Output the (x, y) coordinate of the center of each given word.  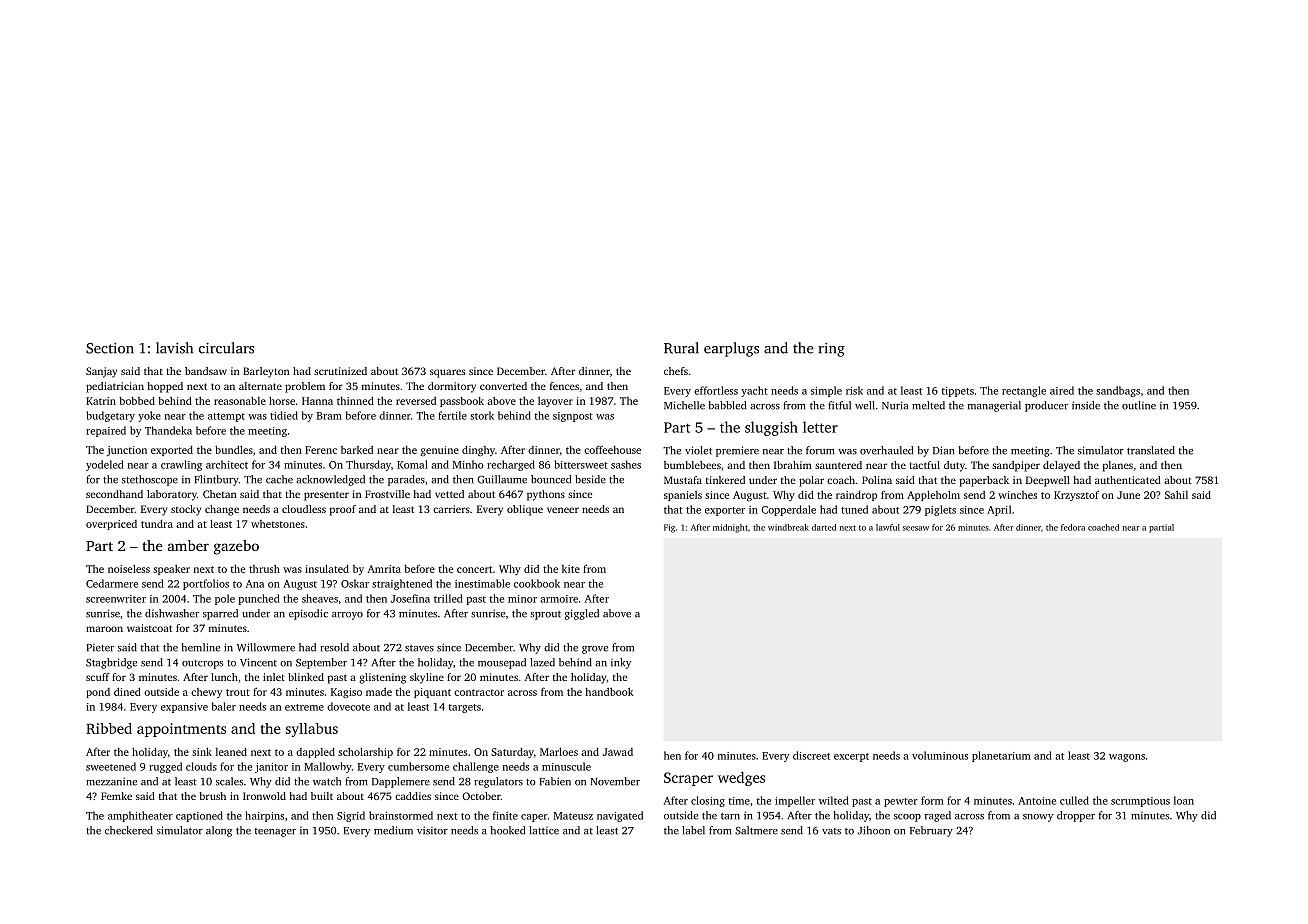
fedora (1073, 527)
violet (698, 450)
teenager (275, 832)
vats (831, 831)
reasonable (240, 400)
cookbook (537, 583)
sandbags (1118, 391)
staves (419, 648)
